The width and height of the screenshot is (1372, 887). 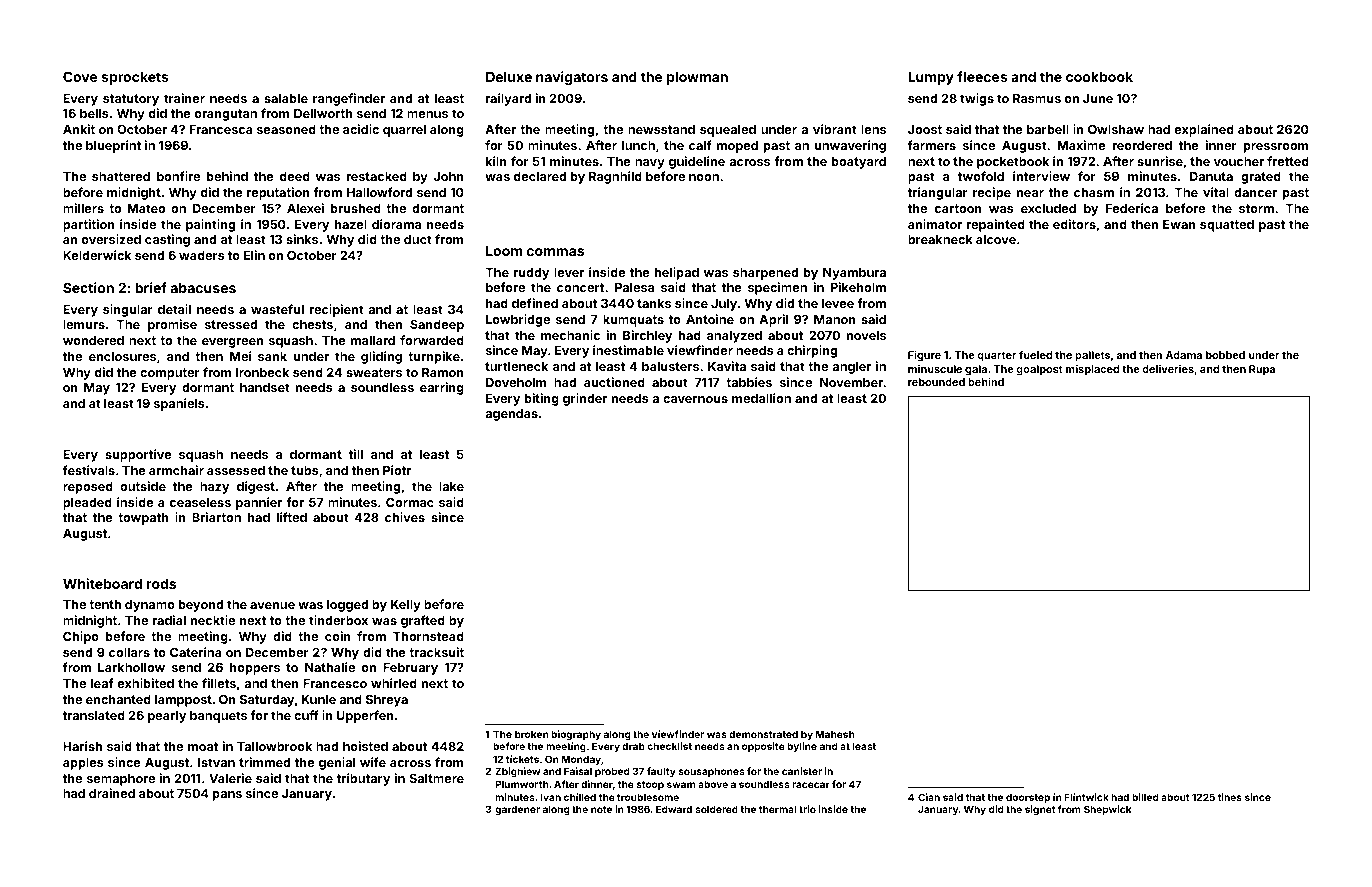 What do you see at coordinates (940, 239) in the screenshot?
I see `breakneck` at bounding box center [940, 239].
